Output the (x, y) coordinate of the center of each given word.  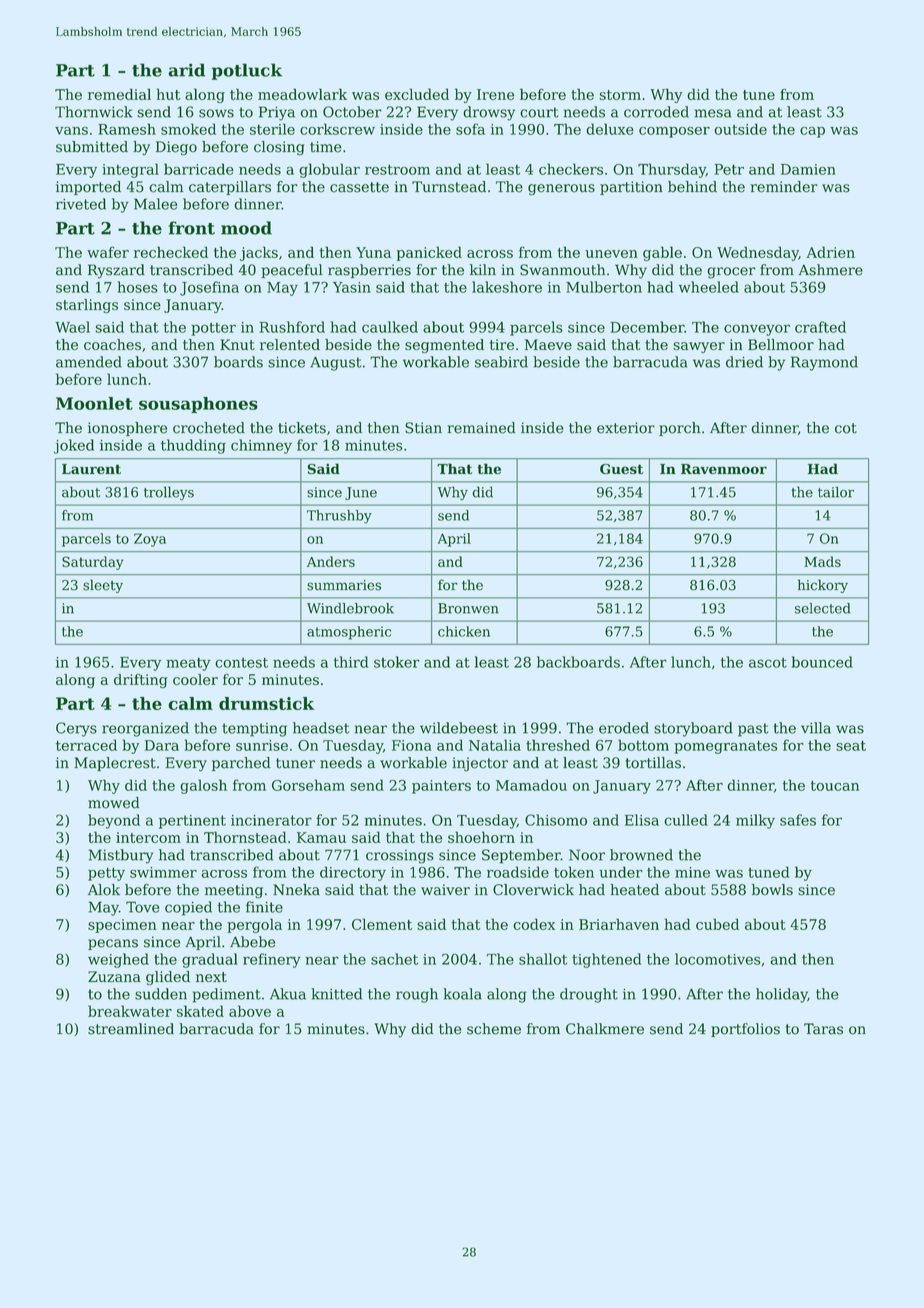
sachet (394, 959)
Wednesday (758, 253)
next (211, 977)
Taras (823, 1029)
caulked (390, 327)
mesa (712, 113)
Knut (237, 344)
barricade (199, 169)
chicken (464, 631)
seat (851, 746)
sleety (103, 586)
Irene (495, 94)
